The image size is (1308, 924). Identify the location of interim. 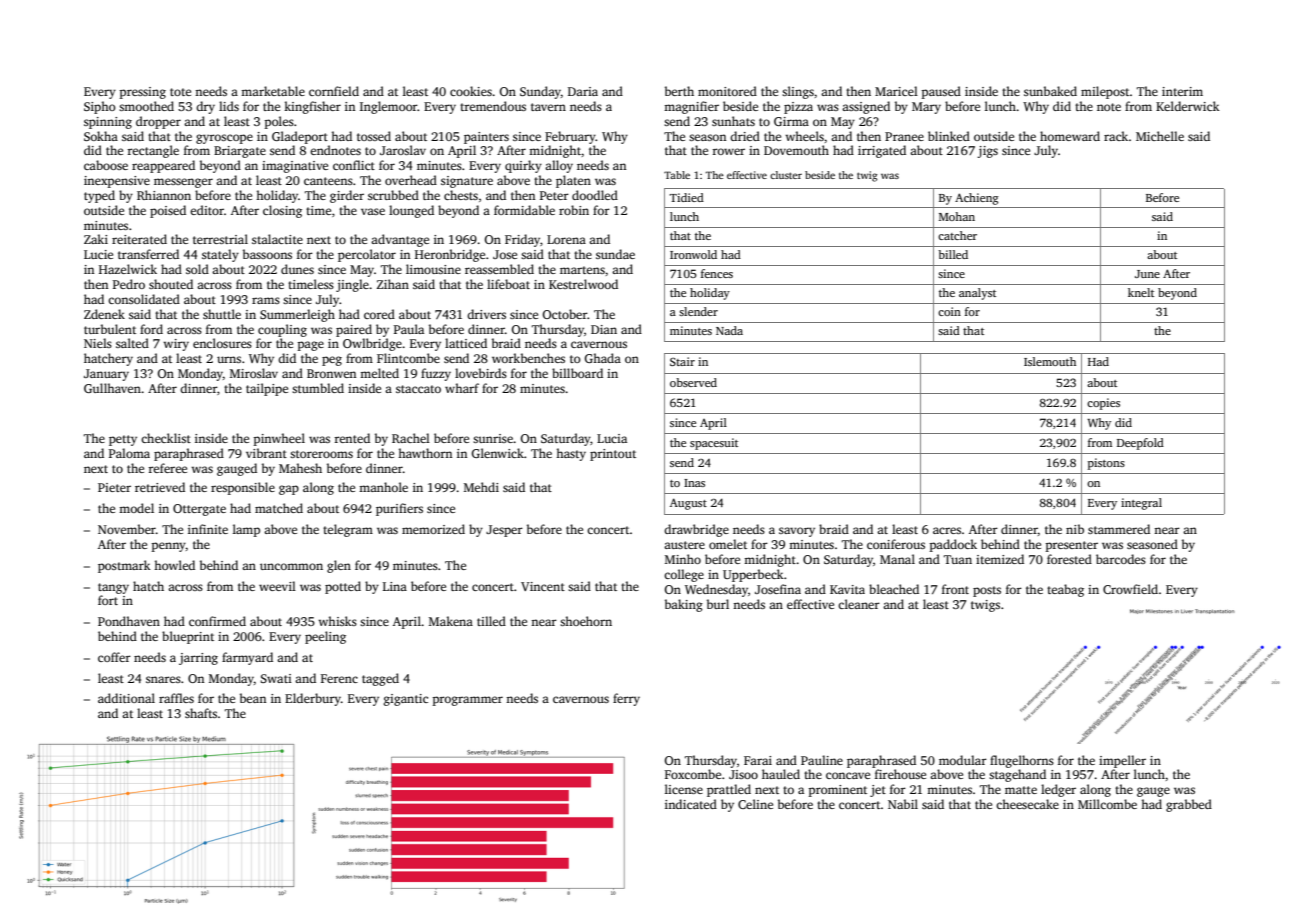
(1182, 91).
